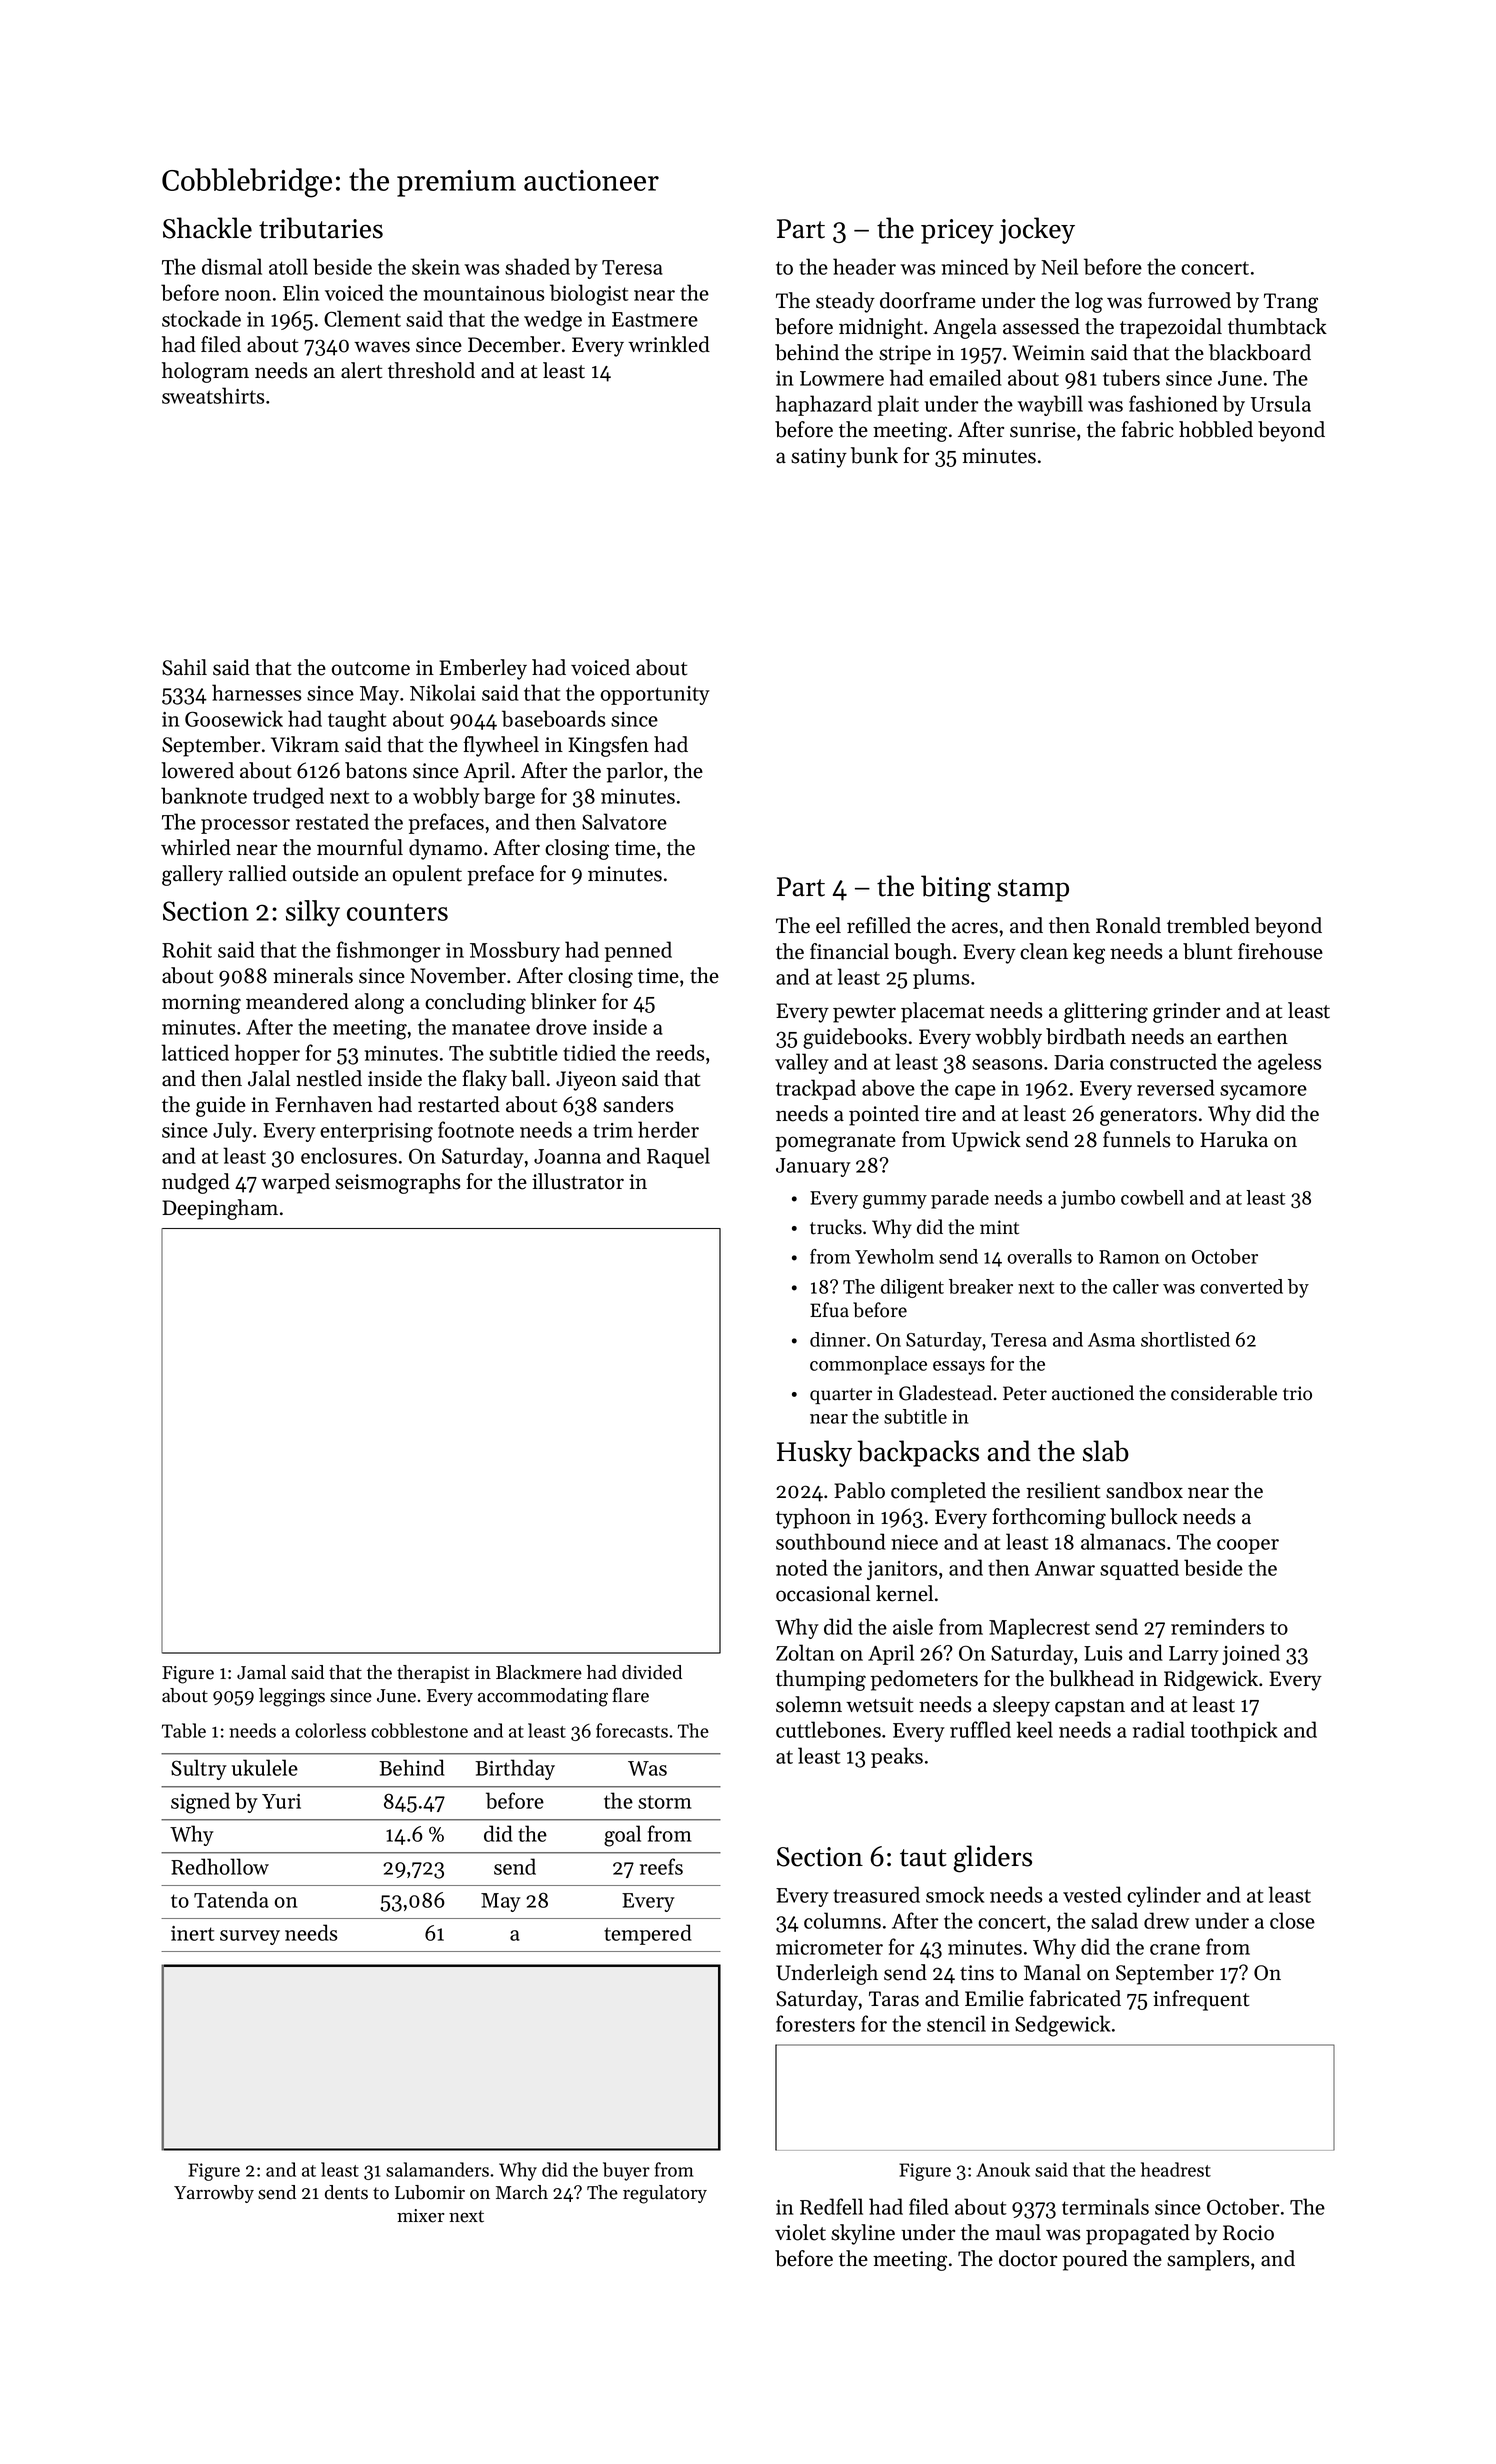 The height and width of the screenshot is (2464, 1496). I want to click on tempered, so click(648, 1934).
